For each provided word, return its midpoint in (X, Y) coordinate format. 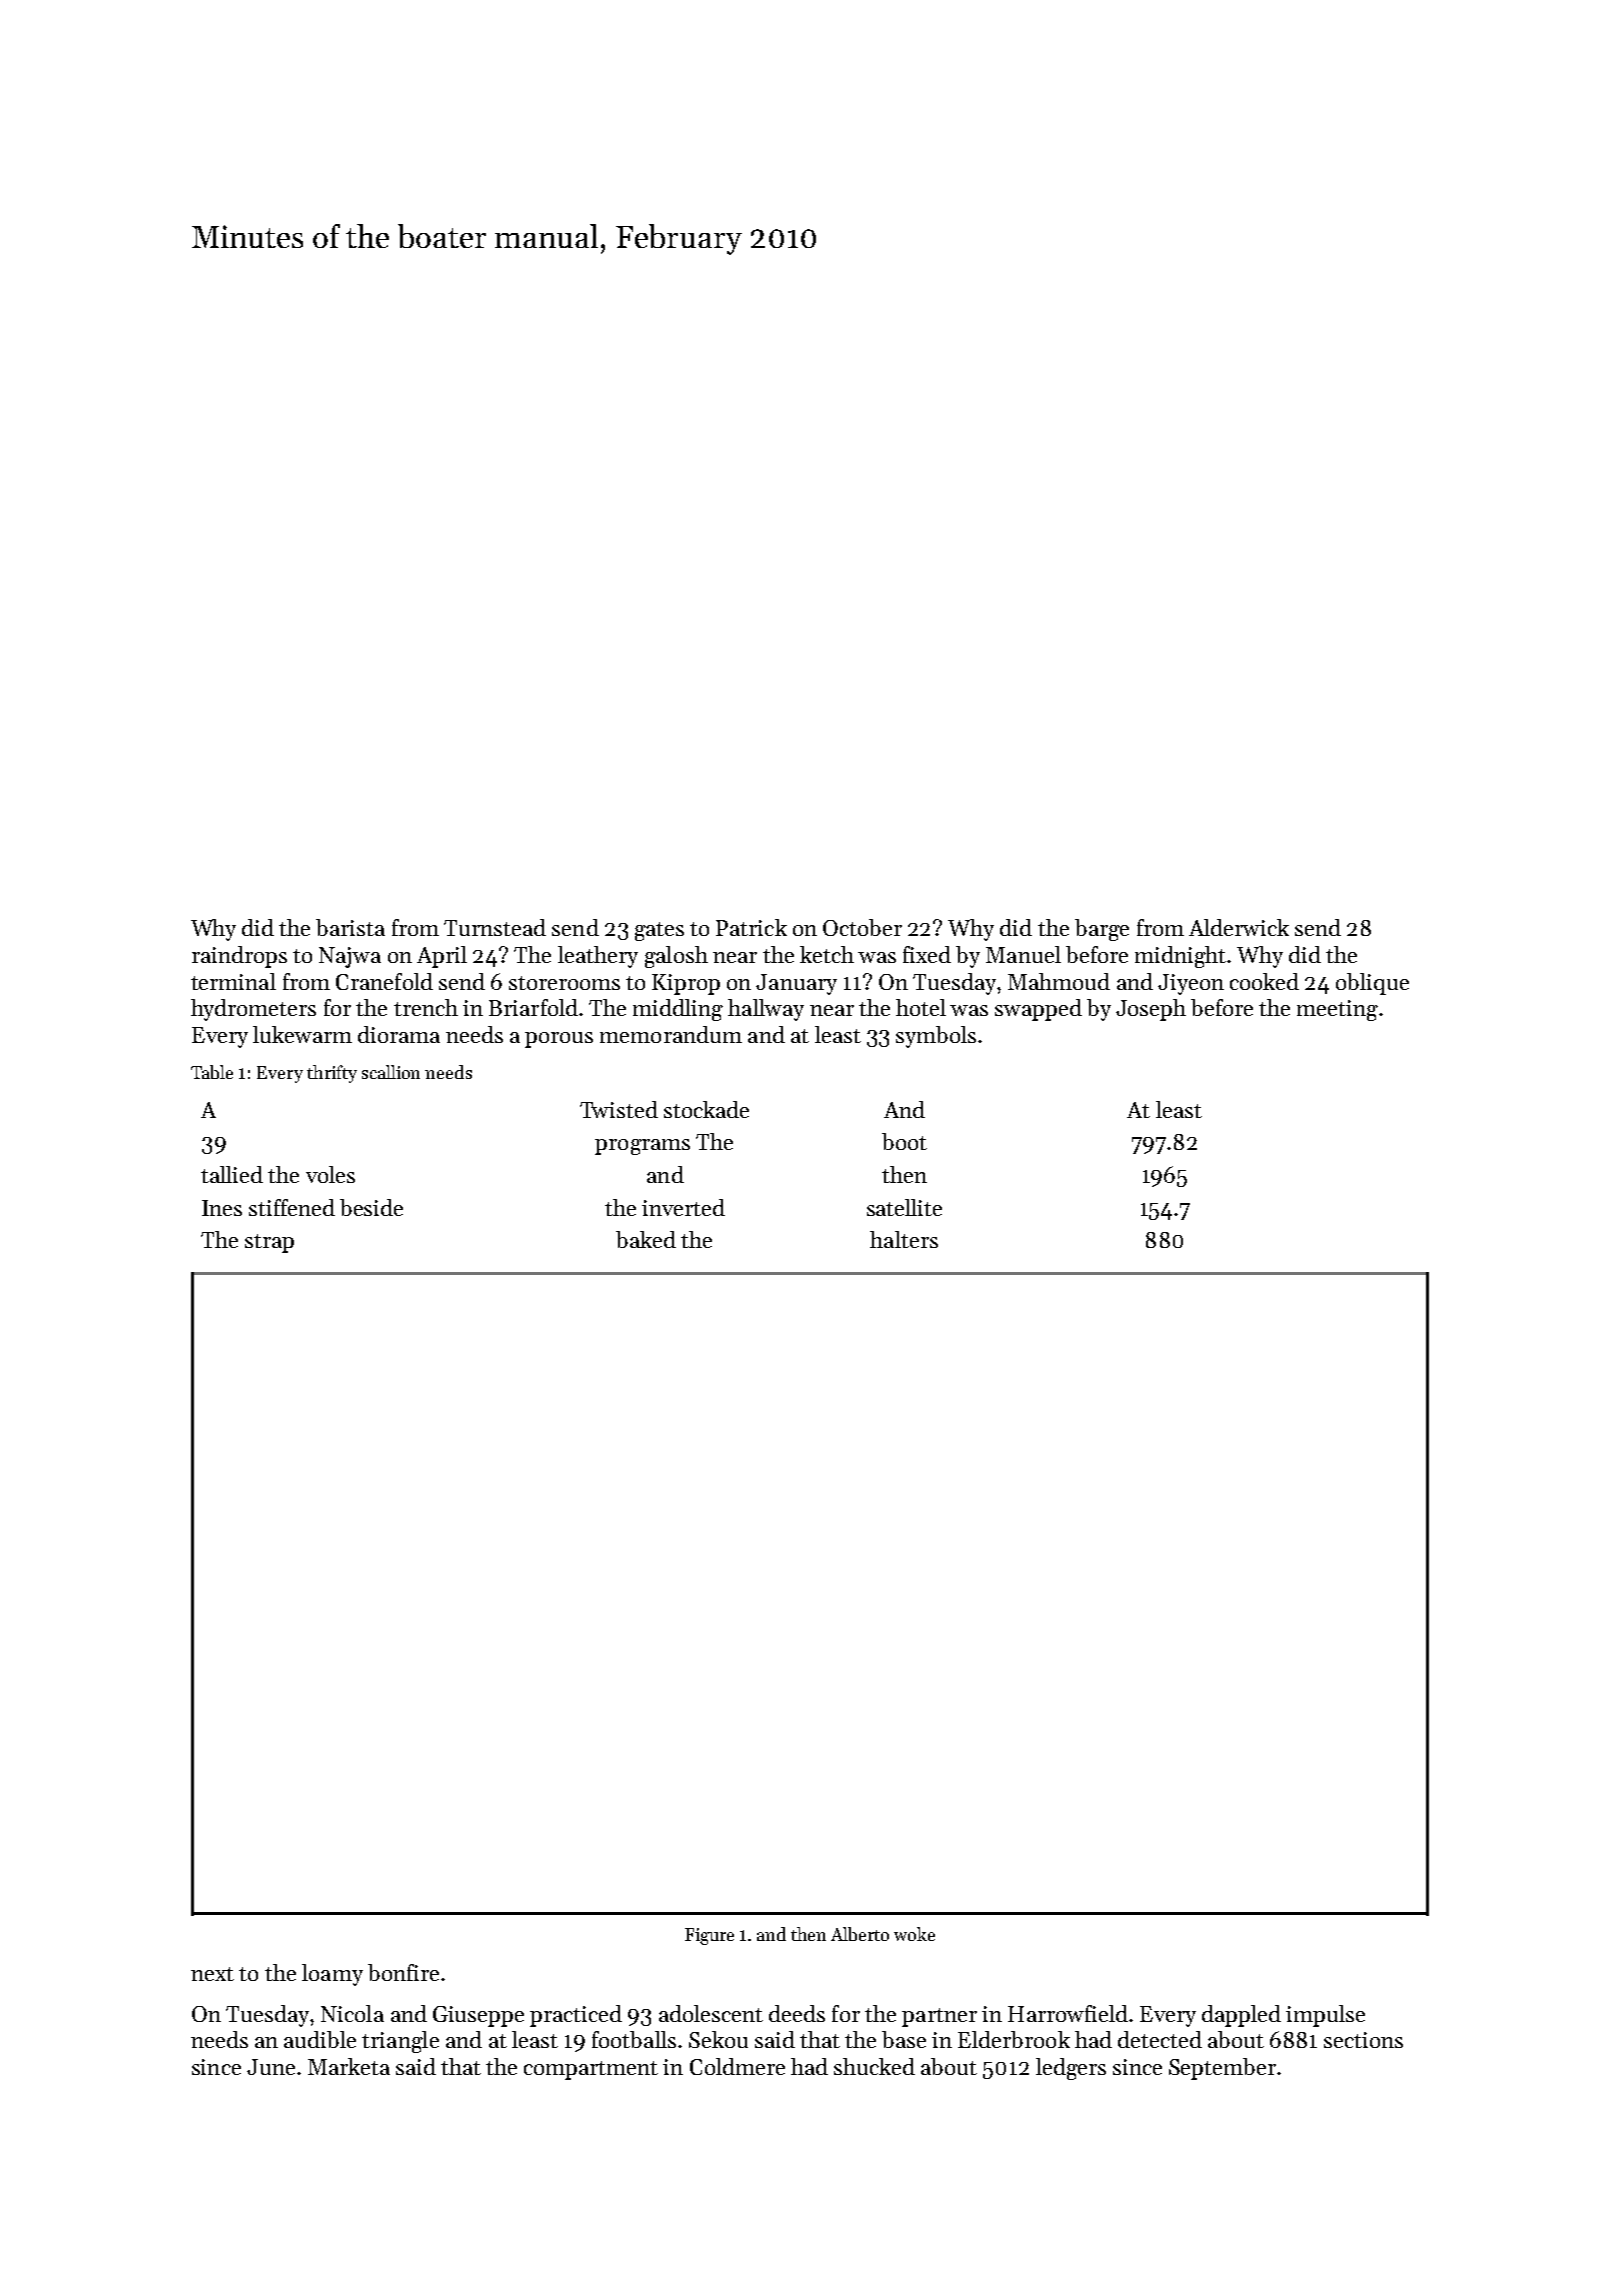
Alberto (860, 1934)
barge (1102, 930)
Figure (709, 1936)
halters (904, 1239)
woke (914, 1934)
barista (350, 927)
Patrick (751, 927)
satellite (904, 1207)
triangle (400, 2042)
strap (269, 1243)
